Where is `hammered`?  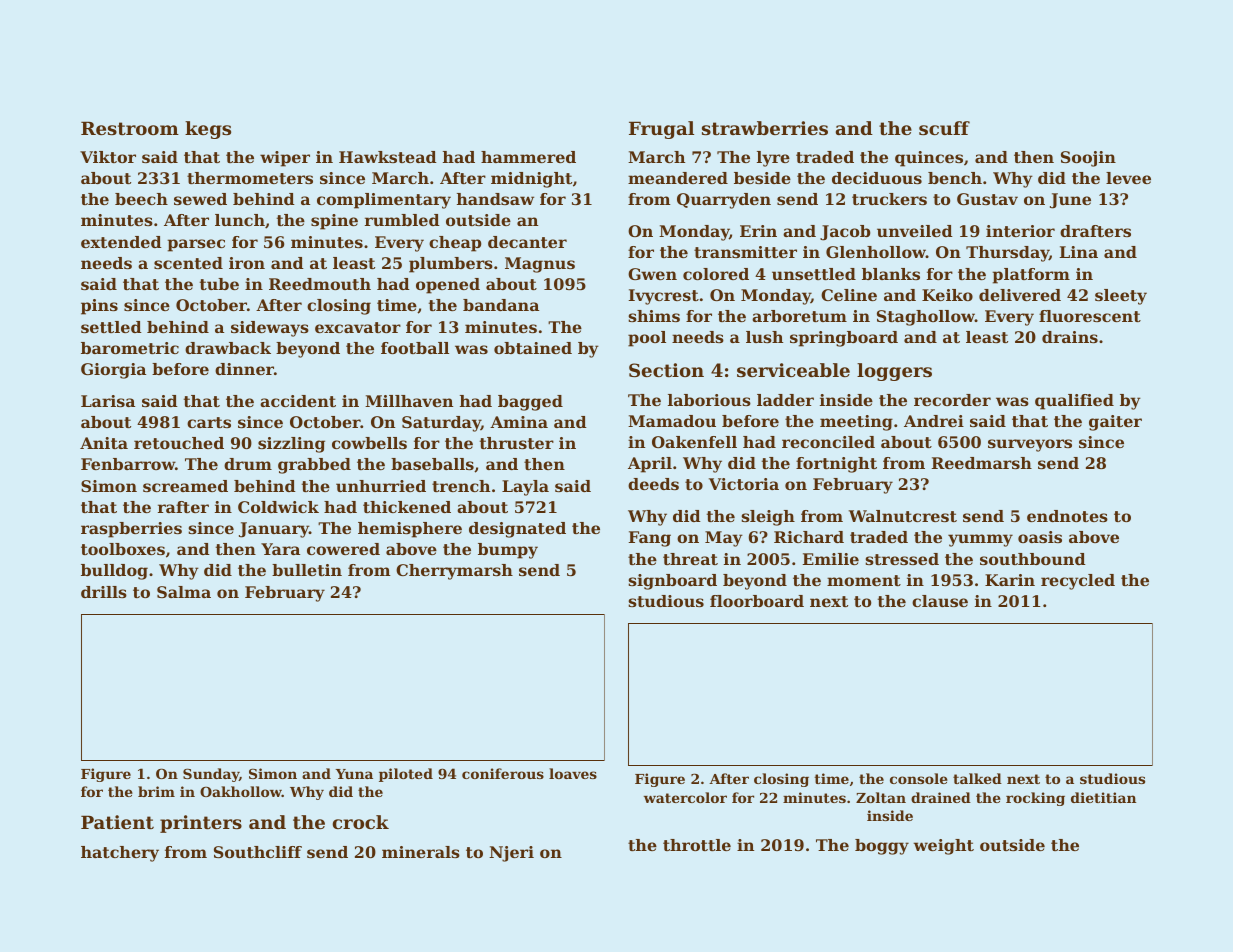
hammered is located at coordinates (528, 157).
